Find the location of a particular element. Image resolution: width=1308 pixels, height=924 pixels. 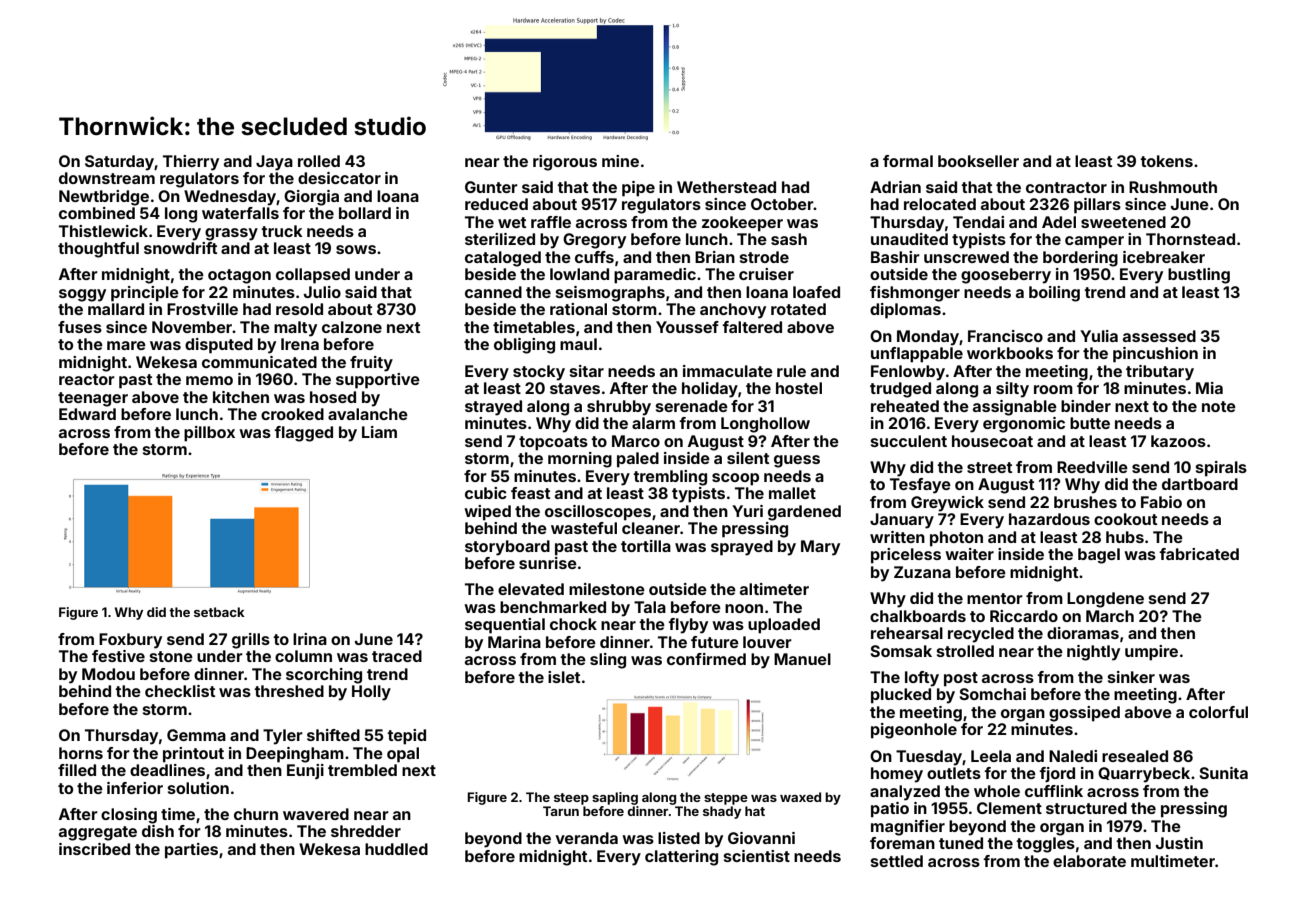

tokens is located at coordinates (1166, 161).
